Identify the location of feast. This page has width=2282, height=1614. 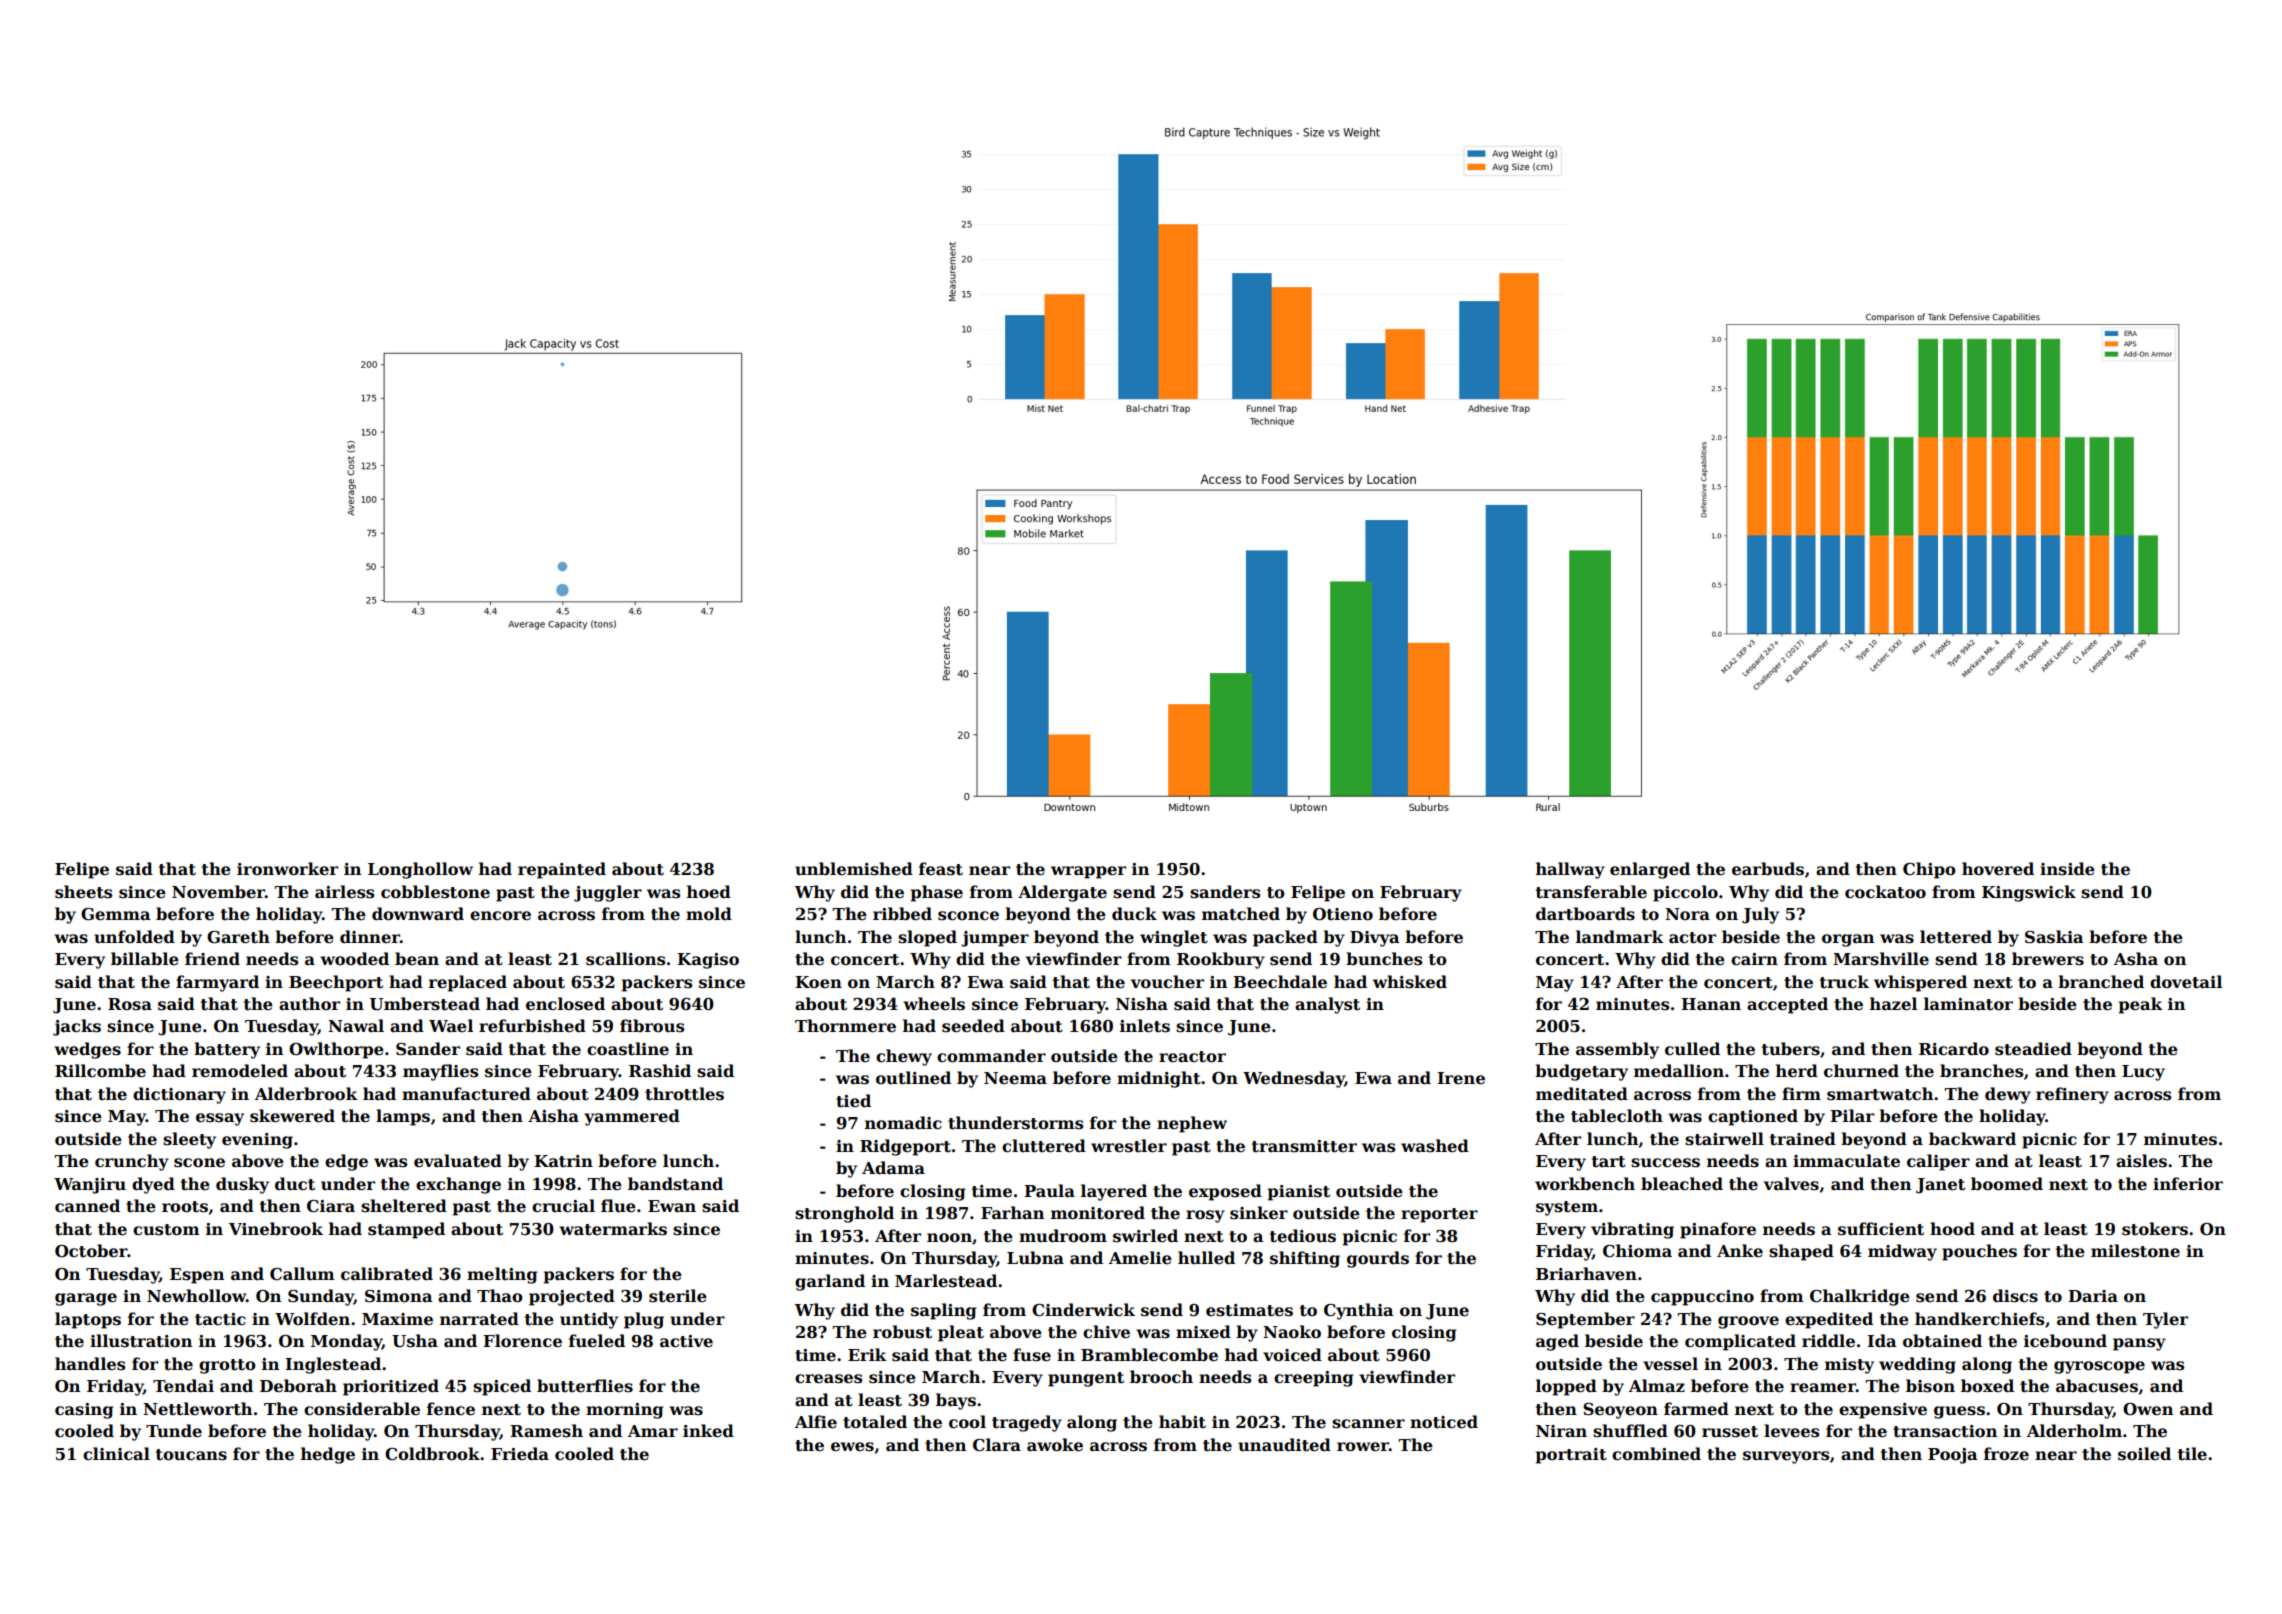
(941, 869).
